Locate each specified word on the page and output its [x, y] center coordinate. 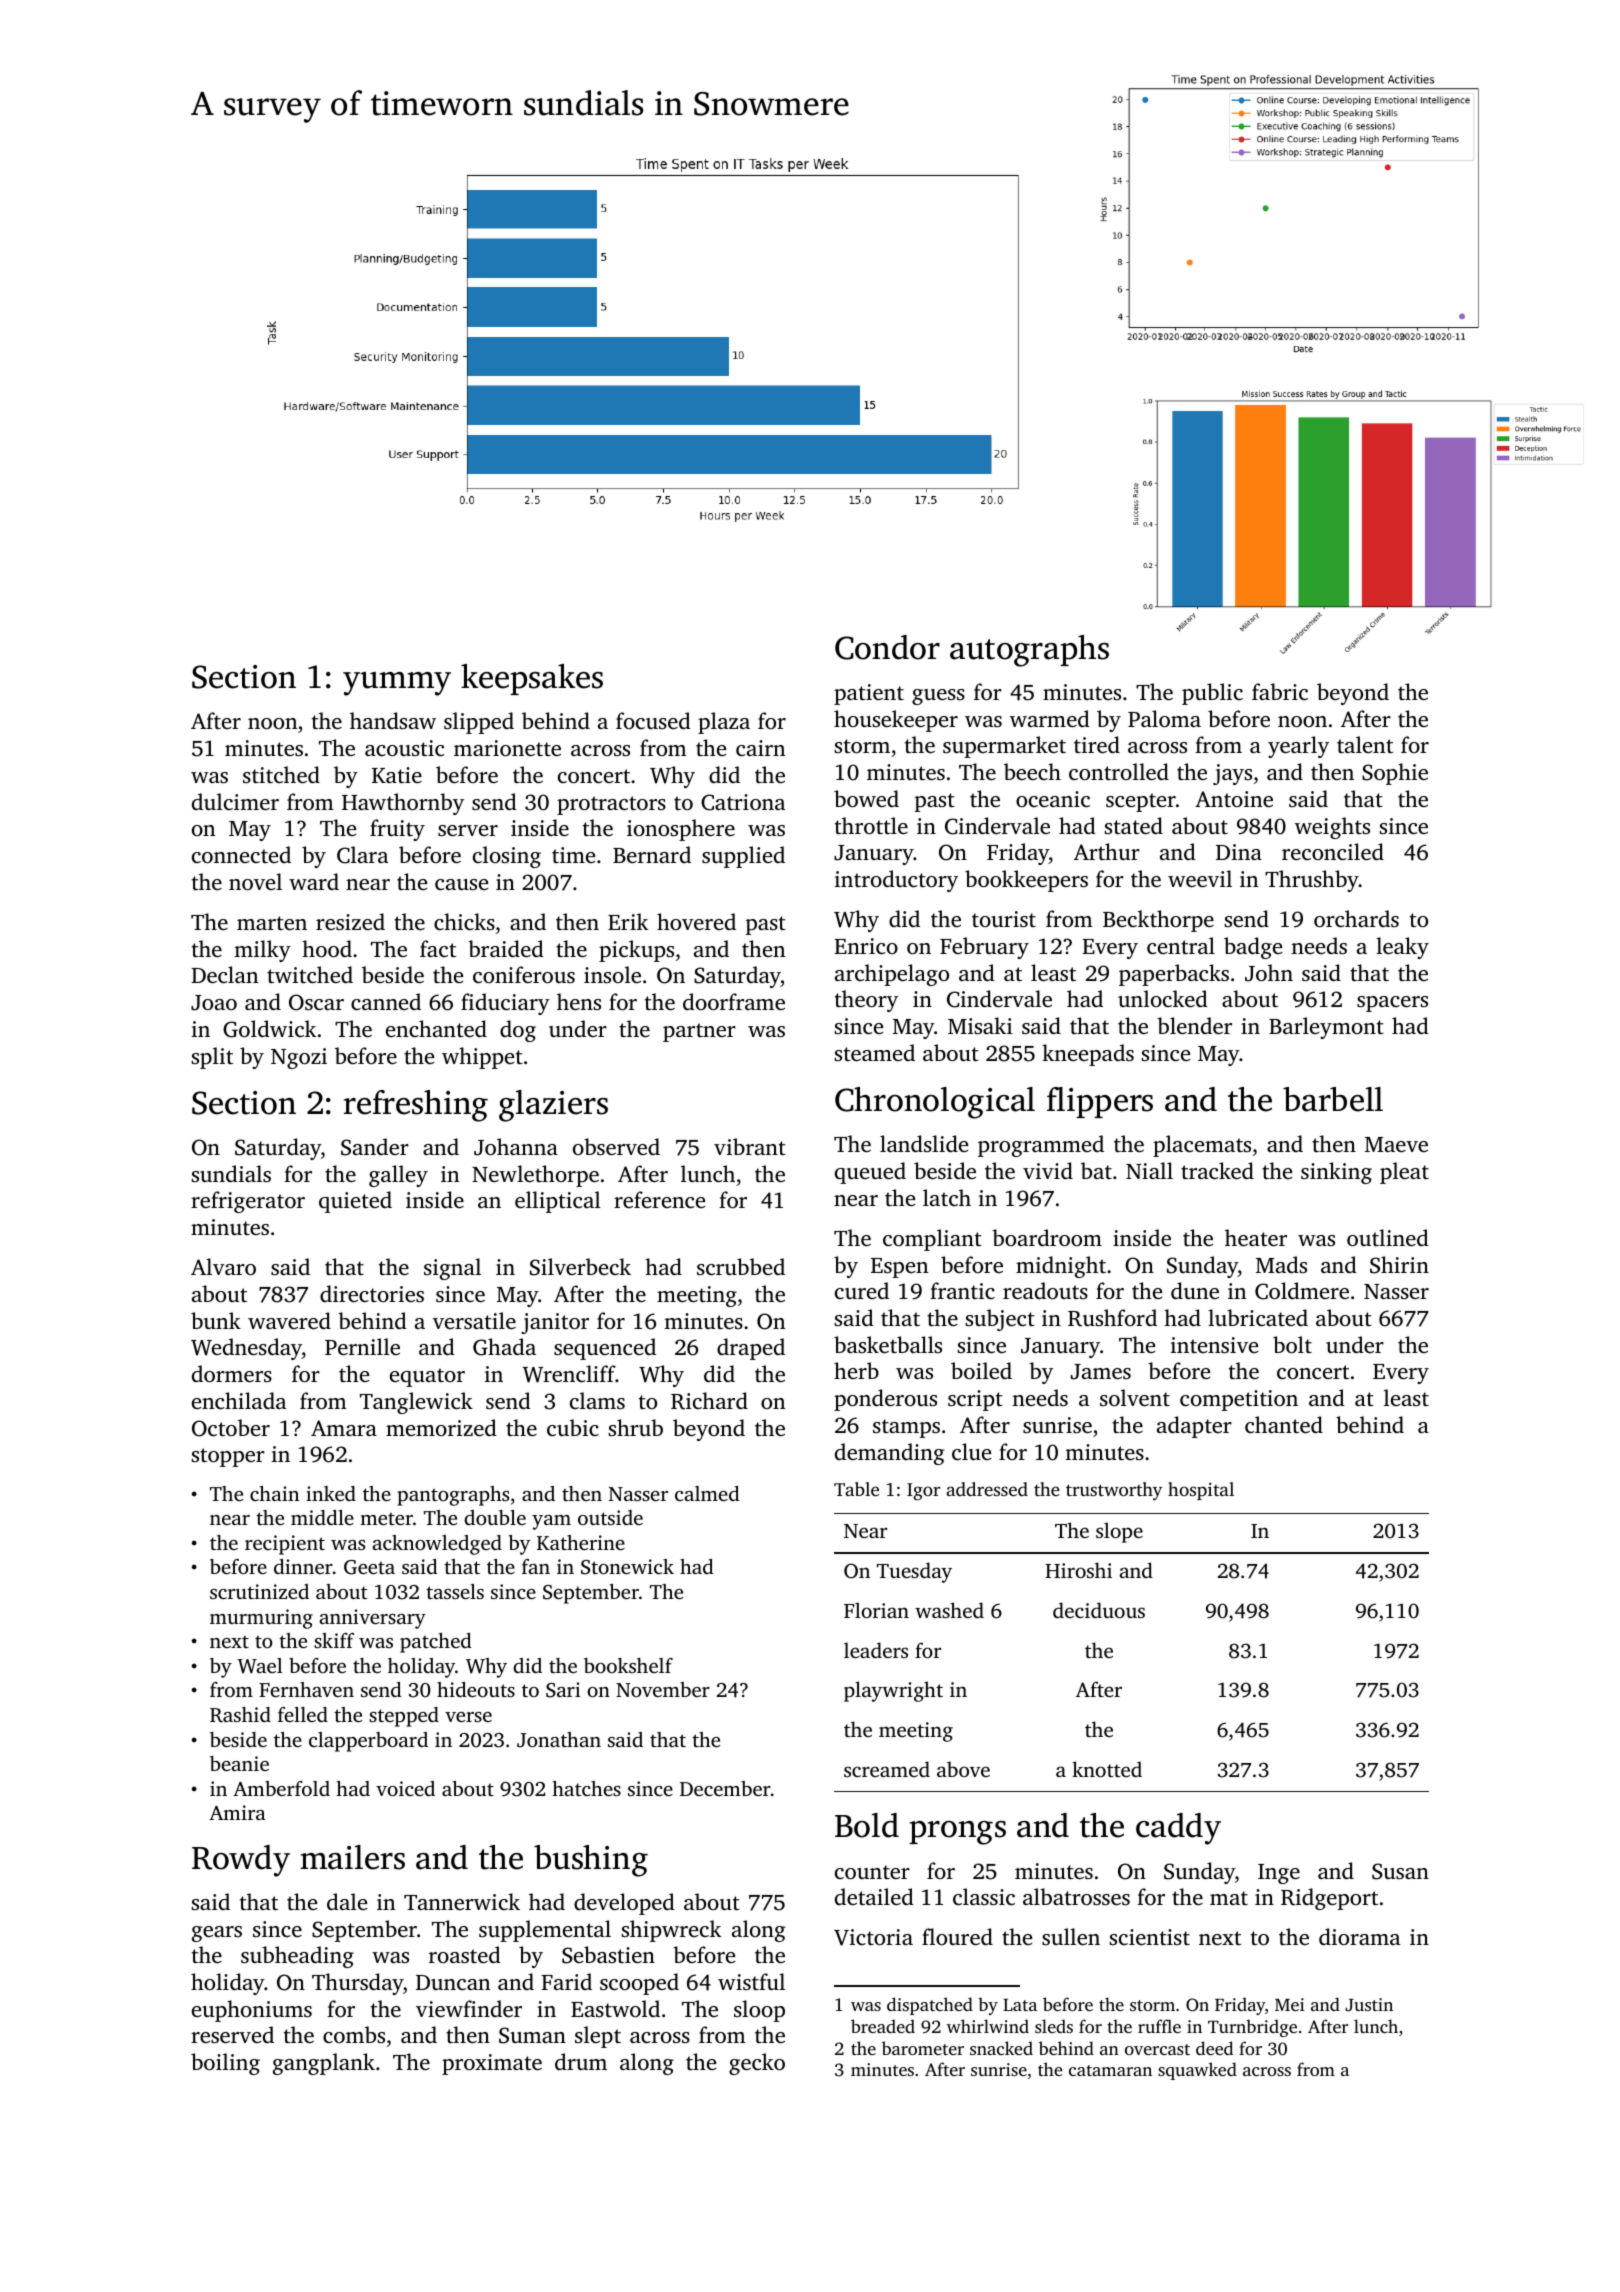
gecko [757, 2064]
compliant [932, 1240]
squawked [1197, 2071]
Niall [1149, 1170]
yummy [397, 684]
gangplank [324, 2064]
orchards [1356, 918]
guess [938, 697]
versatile [474, 1320]
